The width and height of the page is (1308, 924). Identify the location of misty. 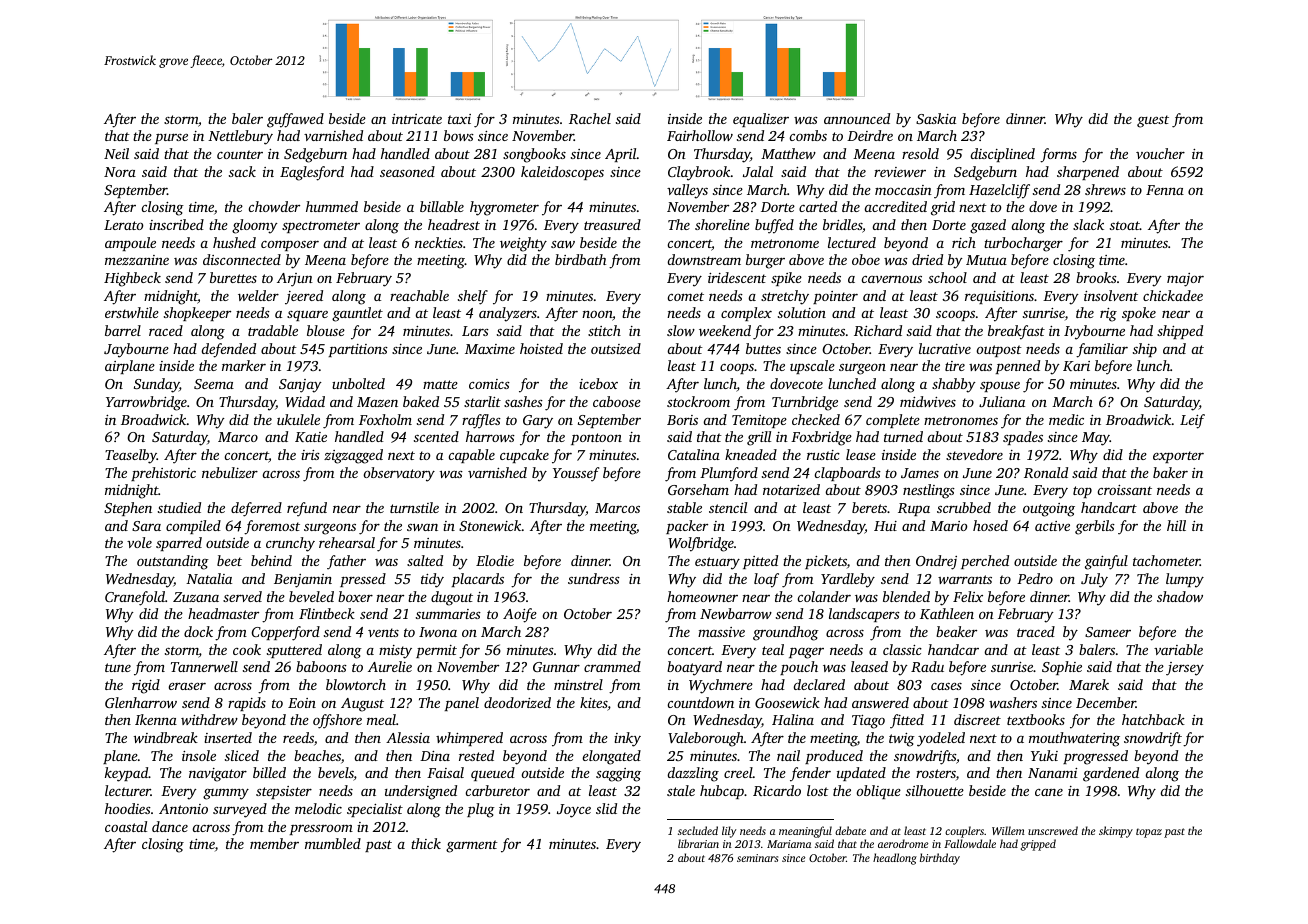
(395, 652).
